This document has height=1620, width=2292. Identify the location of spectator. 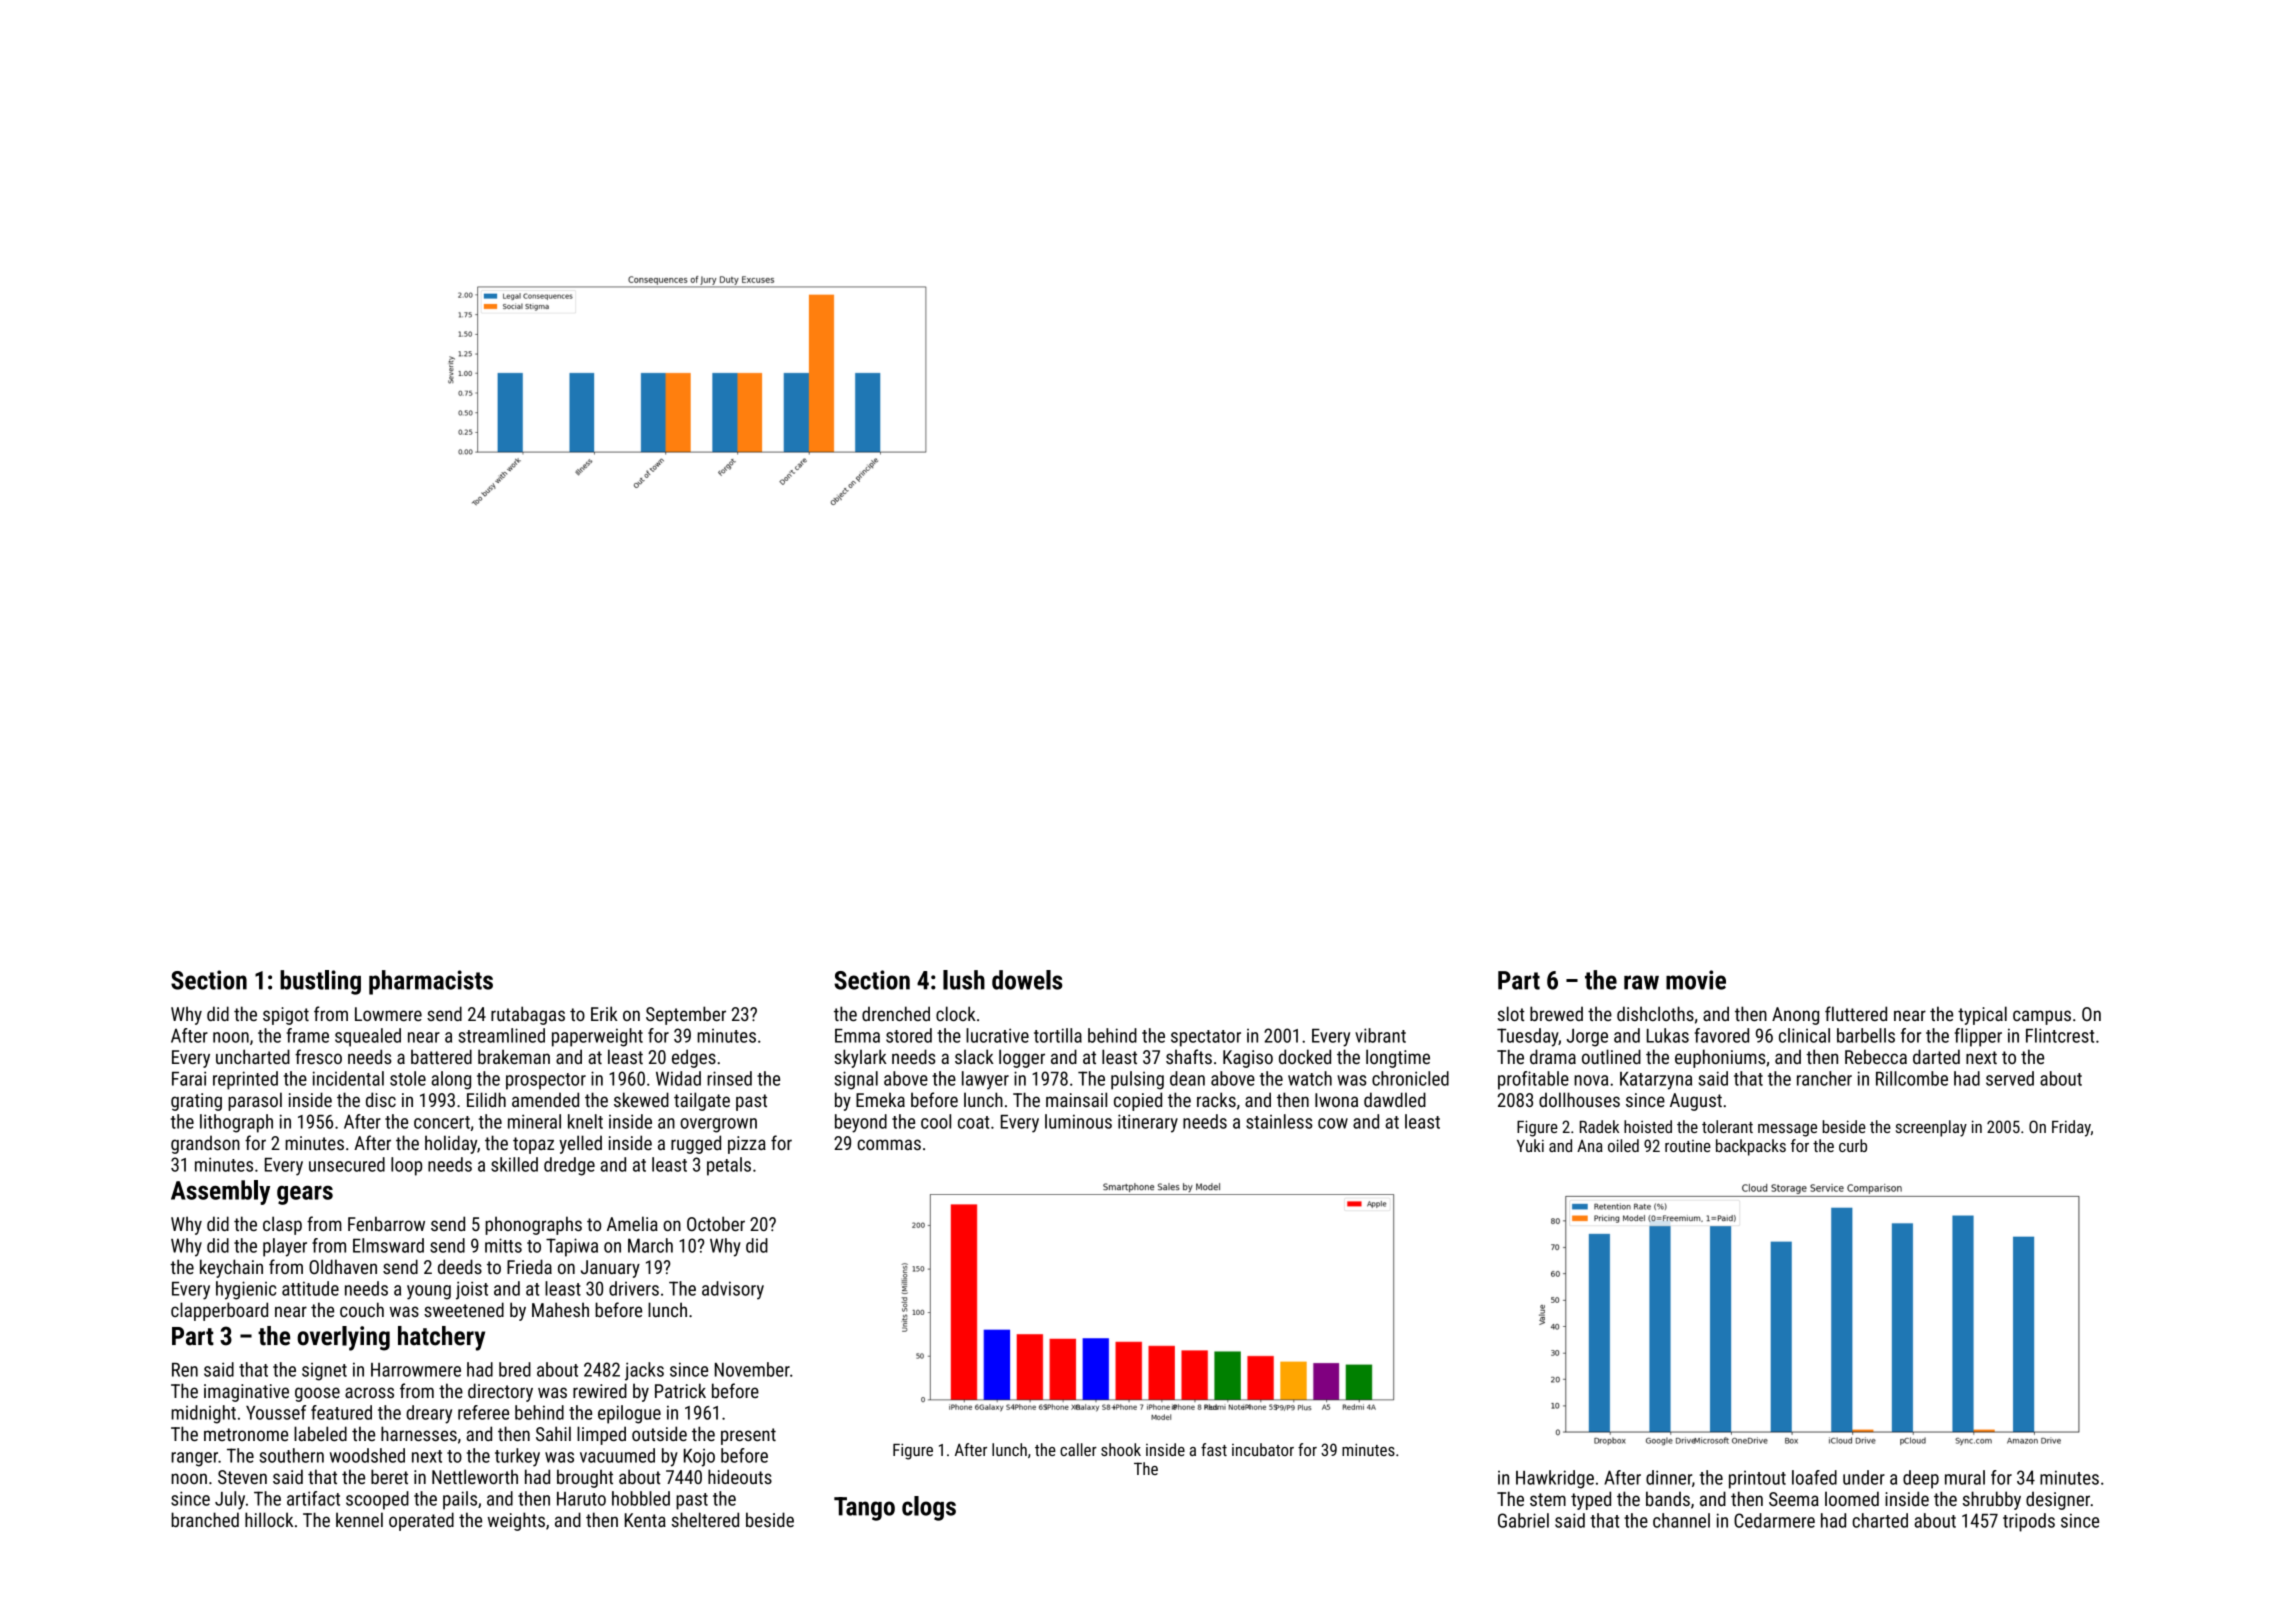
(1206, 1038).
